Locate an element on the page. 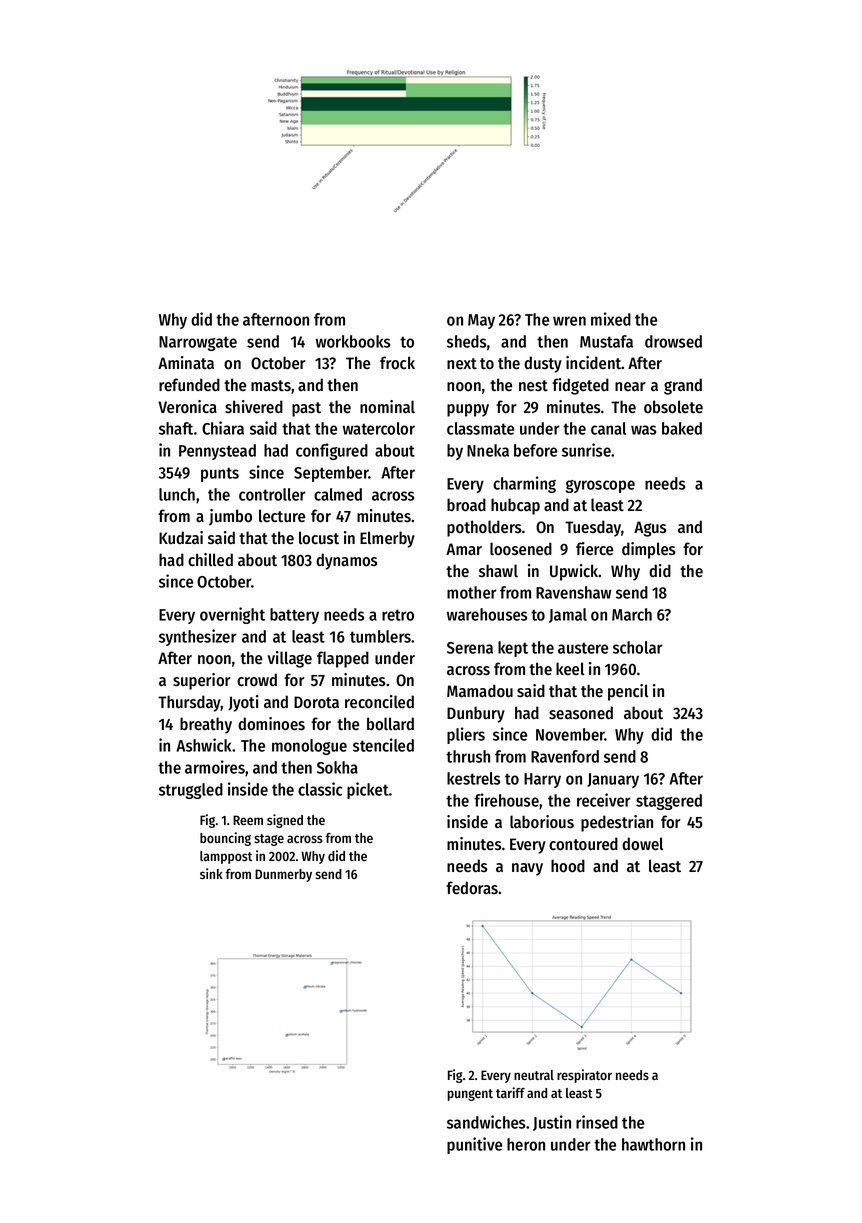  fedoras is located at coordinates (472, 888).
